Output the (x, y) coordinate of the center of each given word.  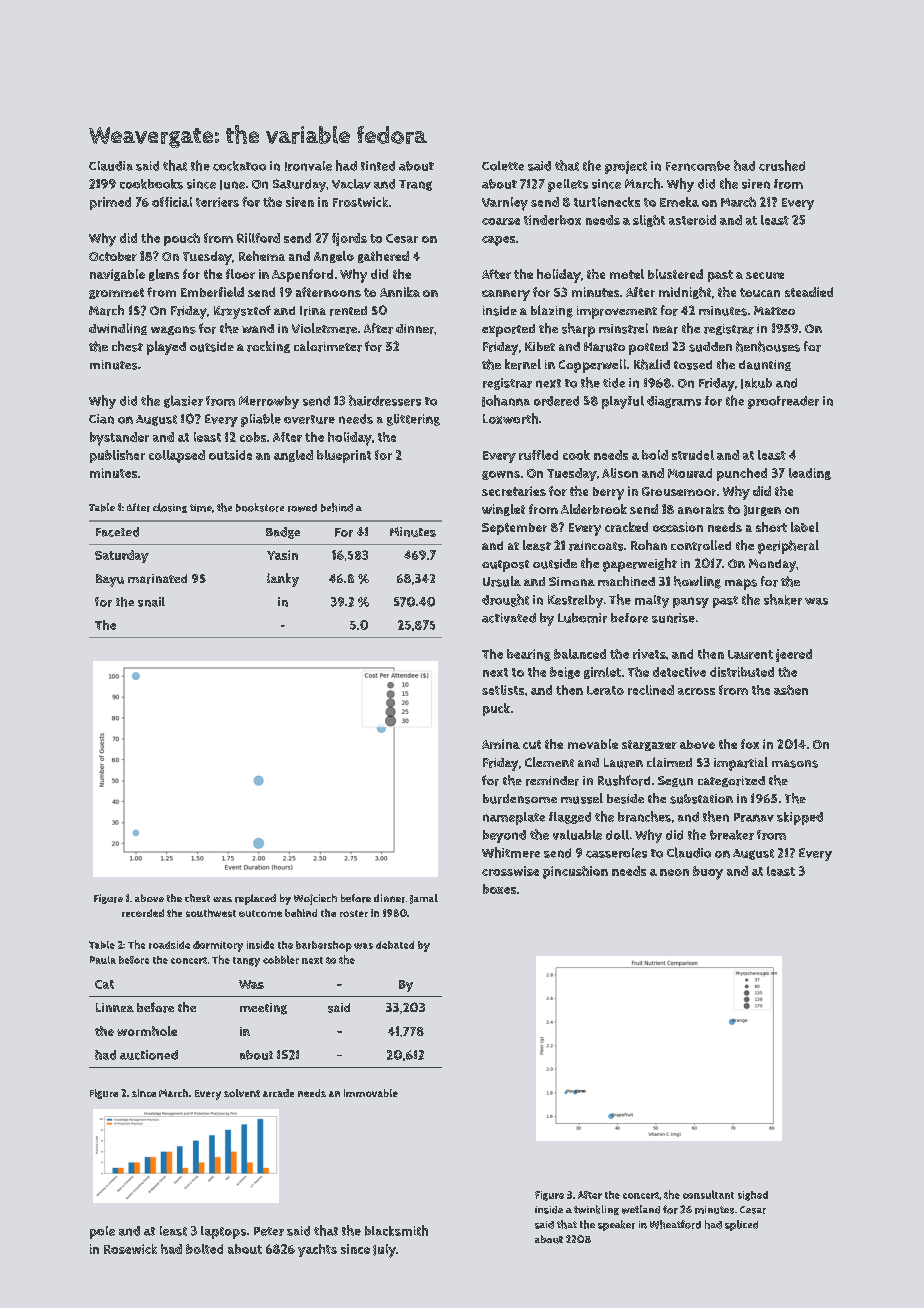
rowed (302, 508)
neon (674, 872)
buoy (708, 873)
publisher (117, 456)
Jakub (756, 383)
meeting (263, 1009)
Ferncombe (698, 166)
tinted (378, 166)
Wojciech (315, 899)
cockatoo (239, 166)
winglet (503, 510)
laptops (223, 1232)
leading (810, 474)
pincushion (575, 872)
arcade (278, 1093)
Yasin (282, 555)
